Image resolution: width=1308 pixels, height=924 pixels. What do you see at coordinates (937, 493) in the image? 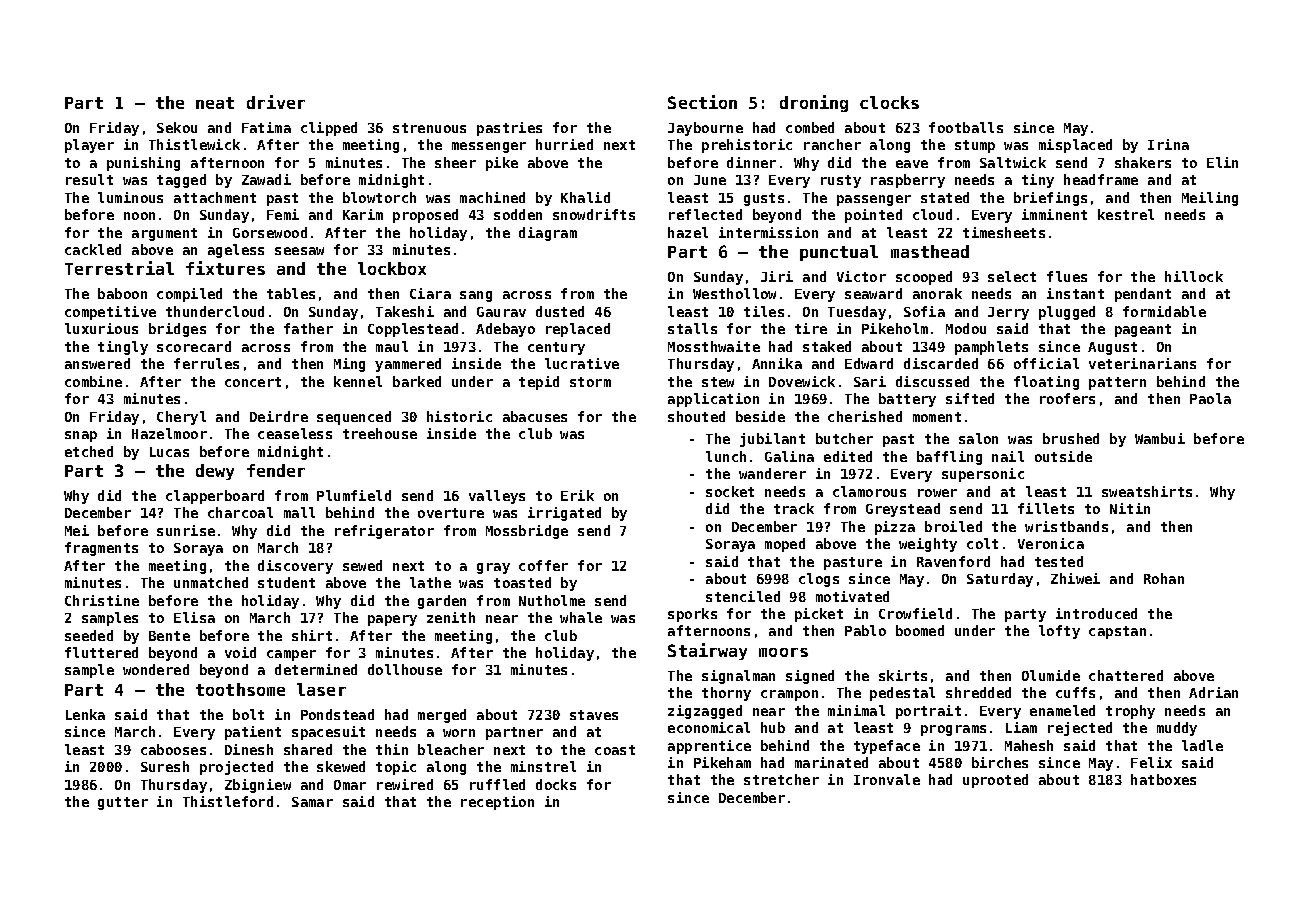
I see `rower` at bounding box center [937, 493].
